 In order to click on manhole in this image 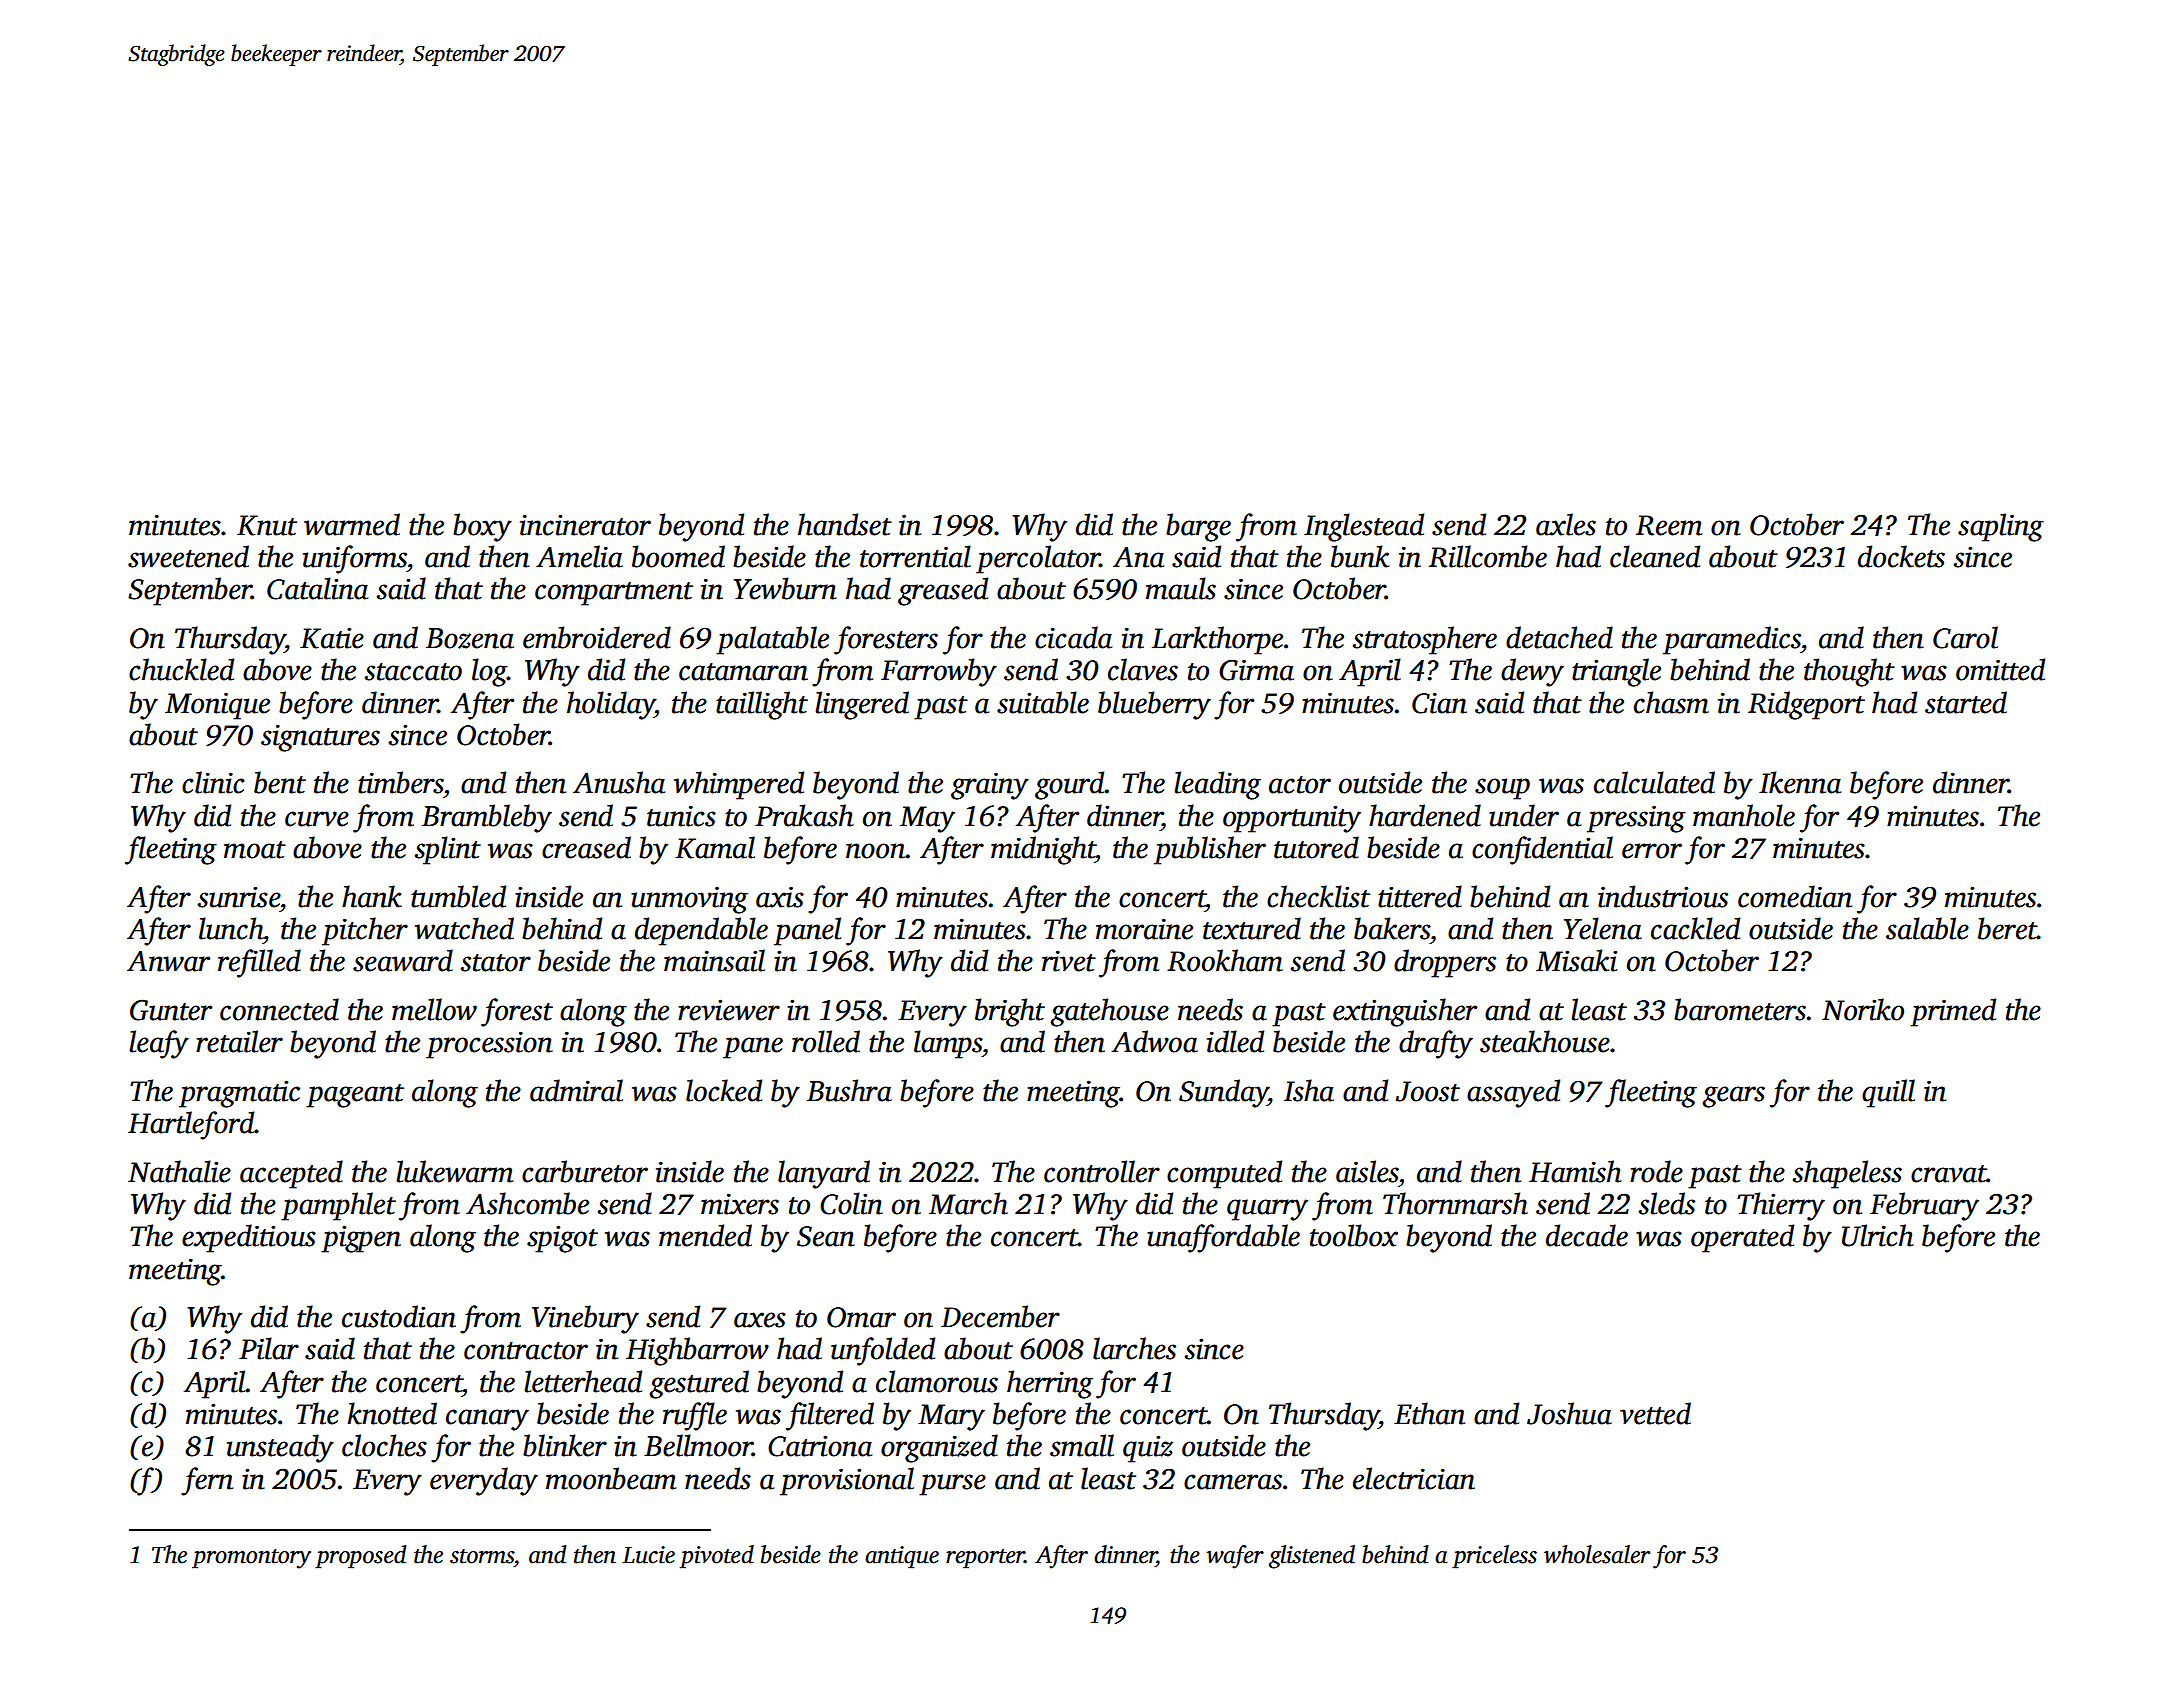, I will do `click(1744, 815)`.
